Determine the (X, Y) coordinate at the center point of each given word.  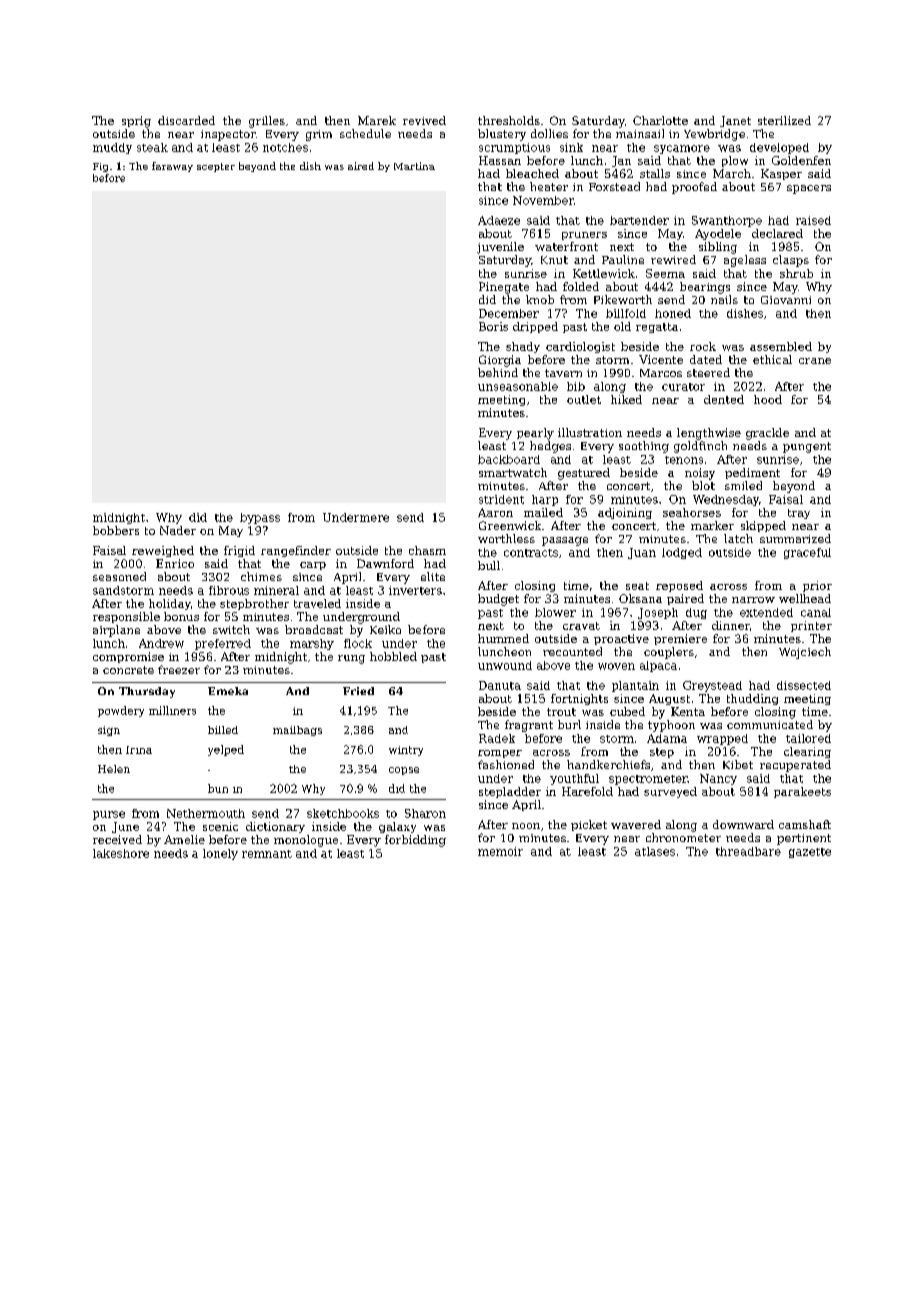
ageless (745, 261)
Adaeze (499, 220)
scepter (216, 167)
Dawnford (385, 563)
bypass (260, 518)
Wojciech (805, 653)
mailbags (297, 731)
